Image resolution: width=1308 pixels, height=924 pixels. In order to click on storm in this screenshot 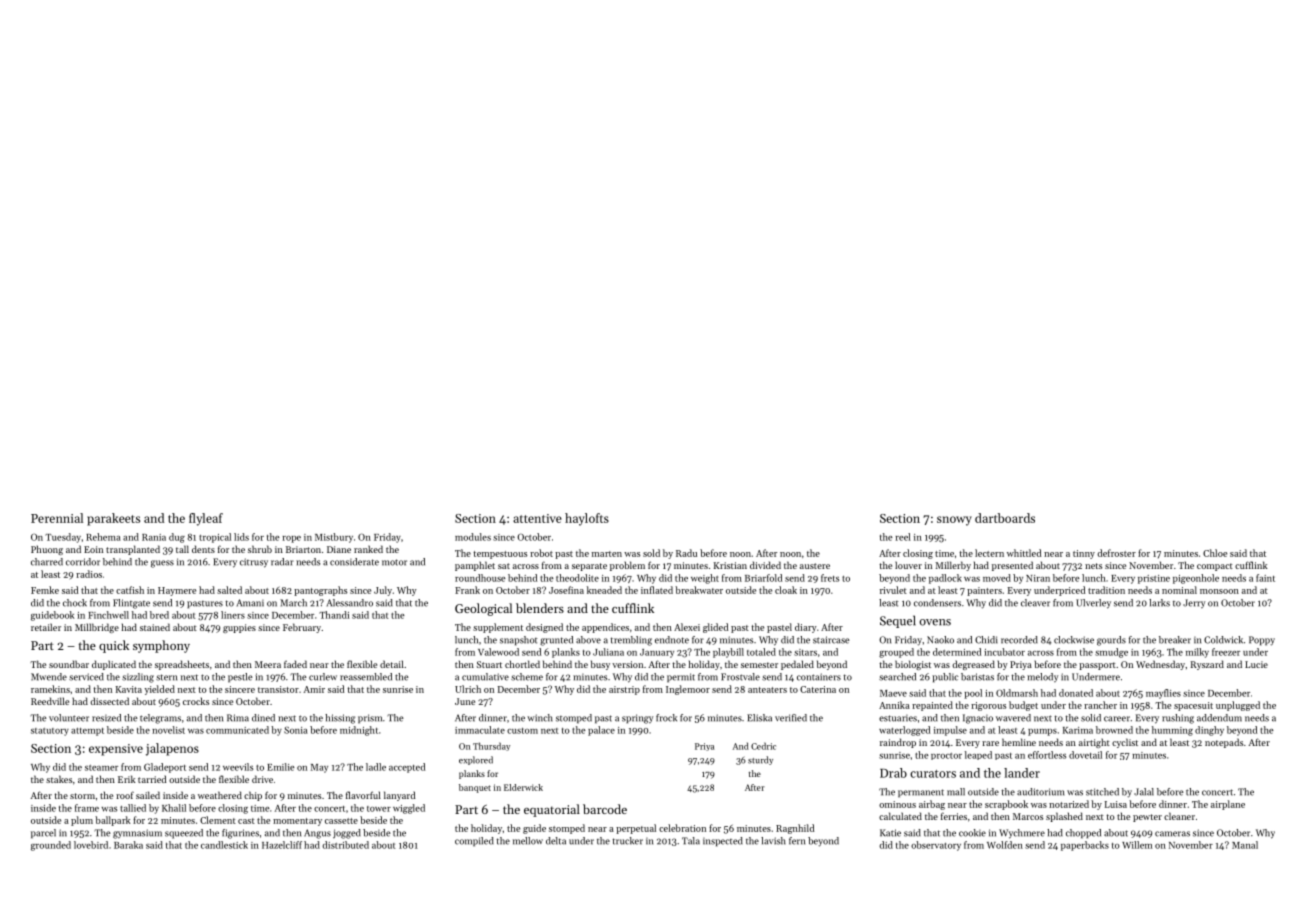, I will do `click(82, 796)`.
